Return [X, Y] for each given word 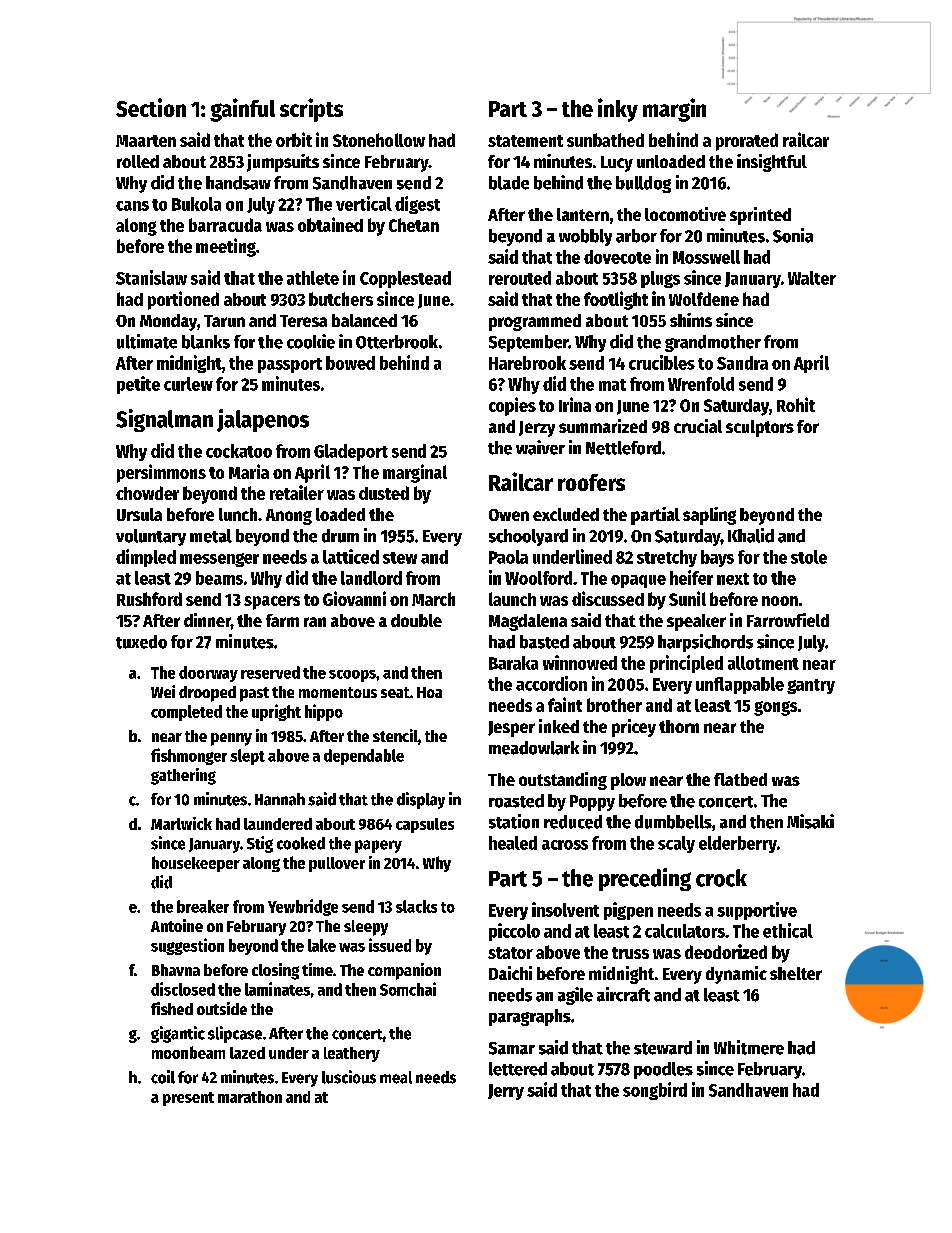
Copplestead [405, 279]
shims [691, 320]
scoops [352, 676]
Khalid [751, 535]
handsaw [238, 183]
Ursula [139, 514]
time [317, 969]
